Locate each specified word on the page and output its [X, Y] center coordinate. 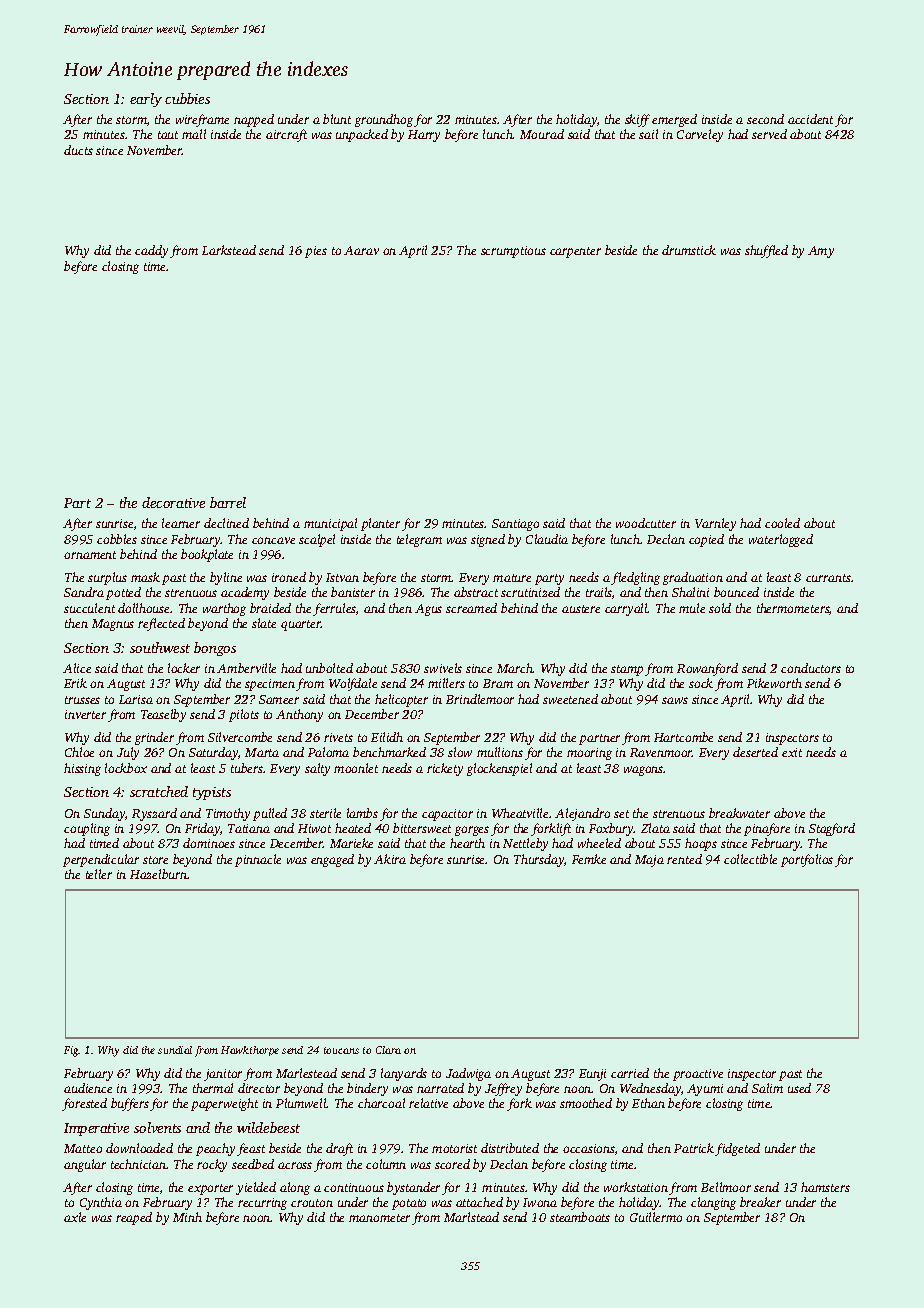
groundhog [384, 120]
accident [810, 119]
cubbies [187, 98]
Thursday [539, 860]
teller [99, 874]
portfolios [807, 860]
